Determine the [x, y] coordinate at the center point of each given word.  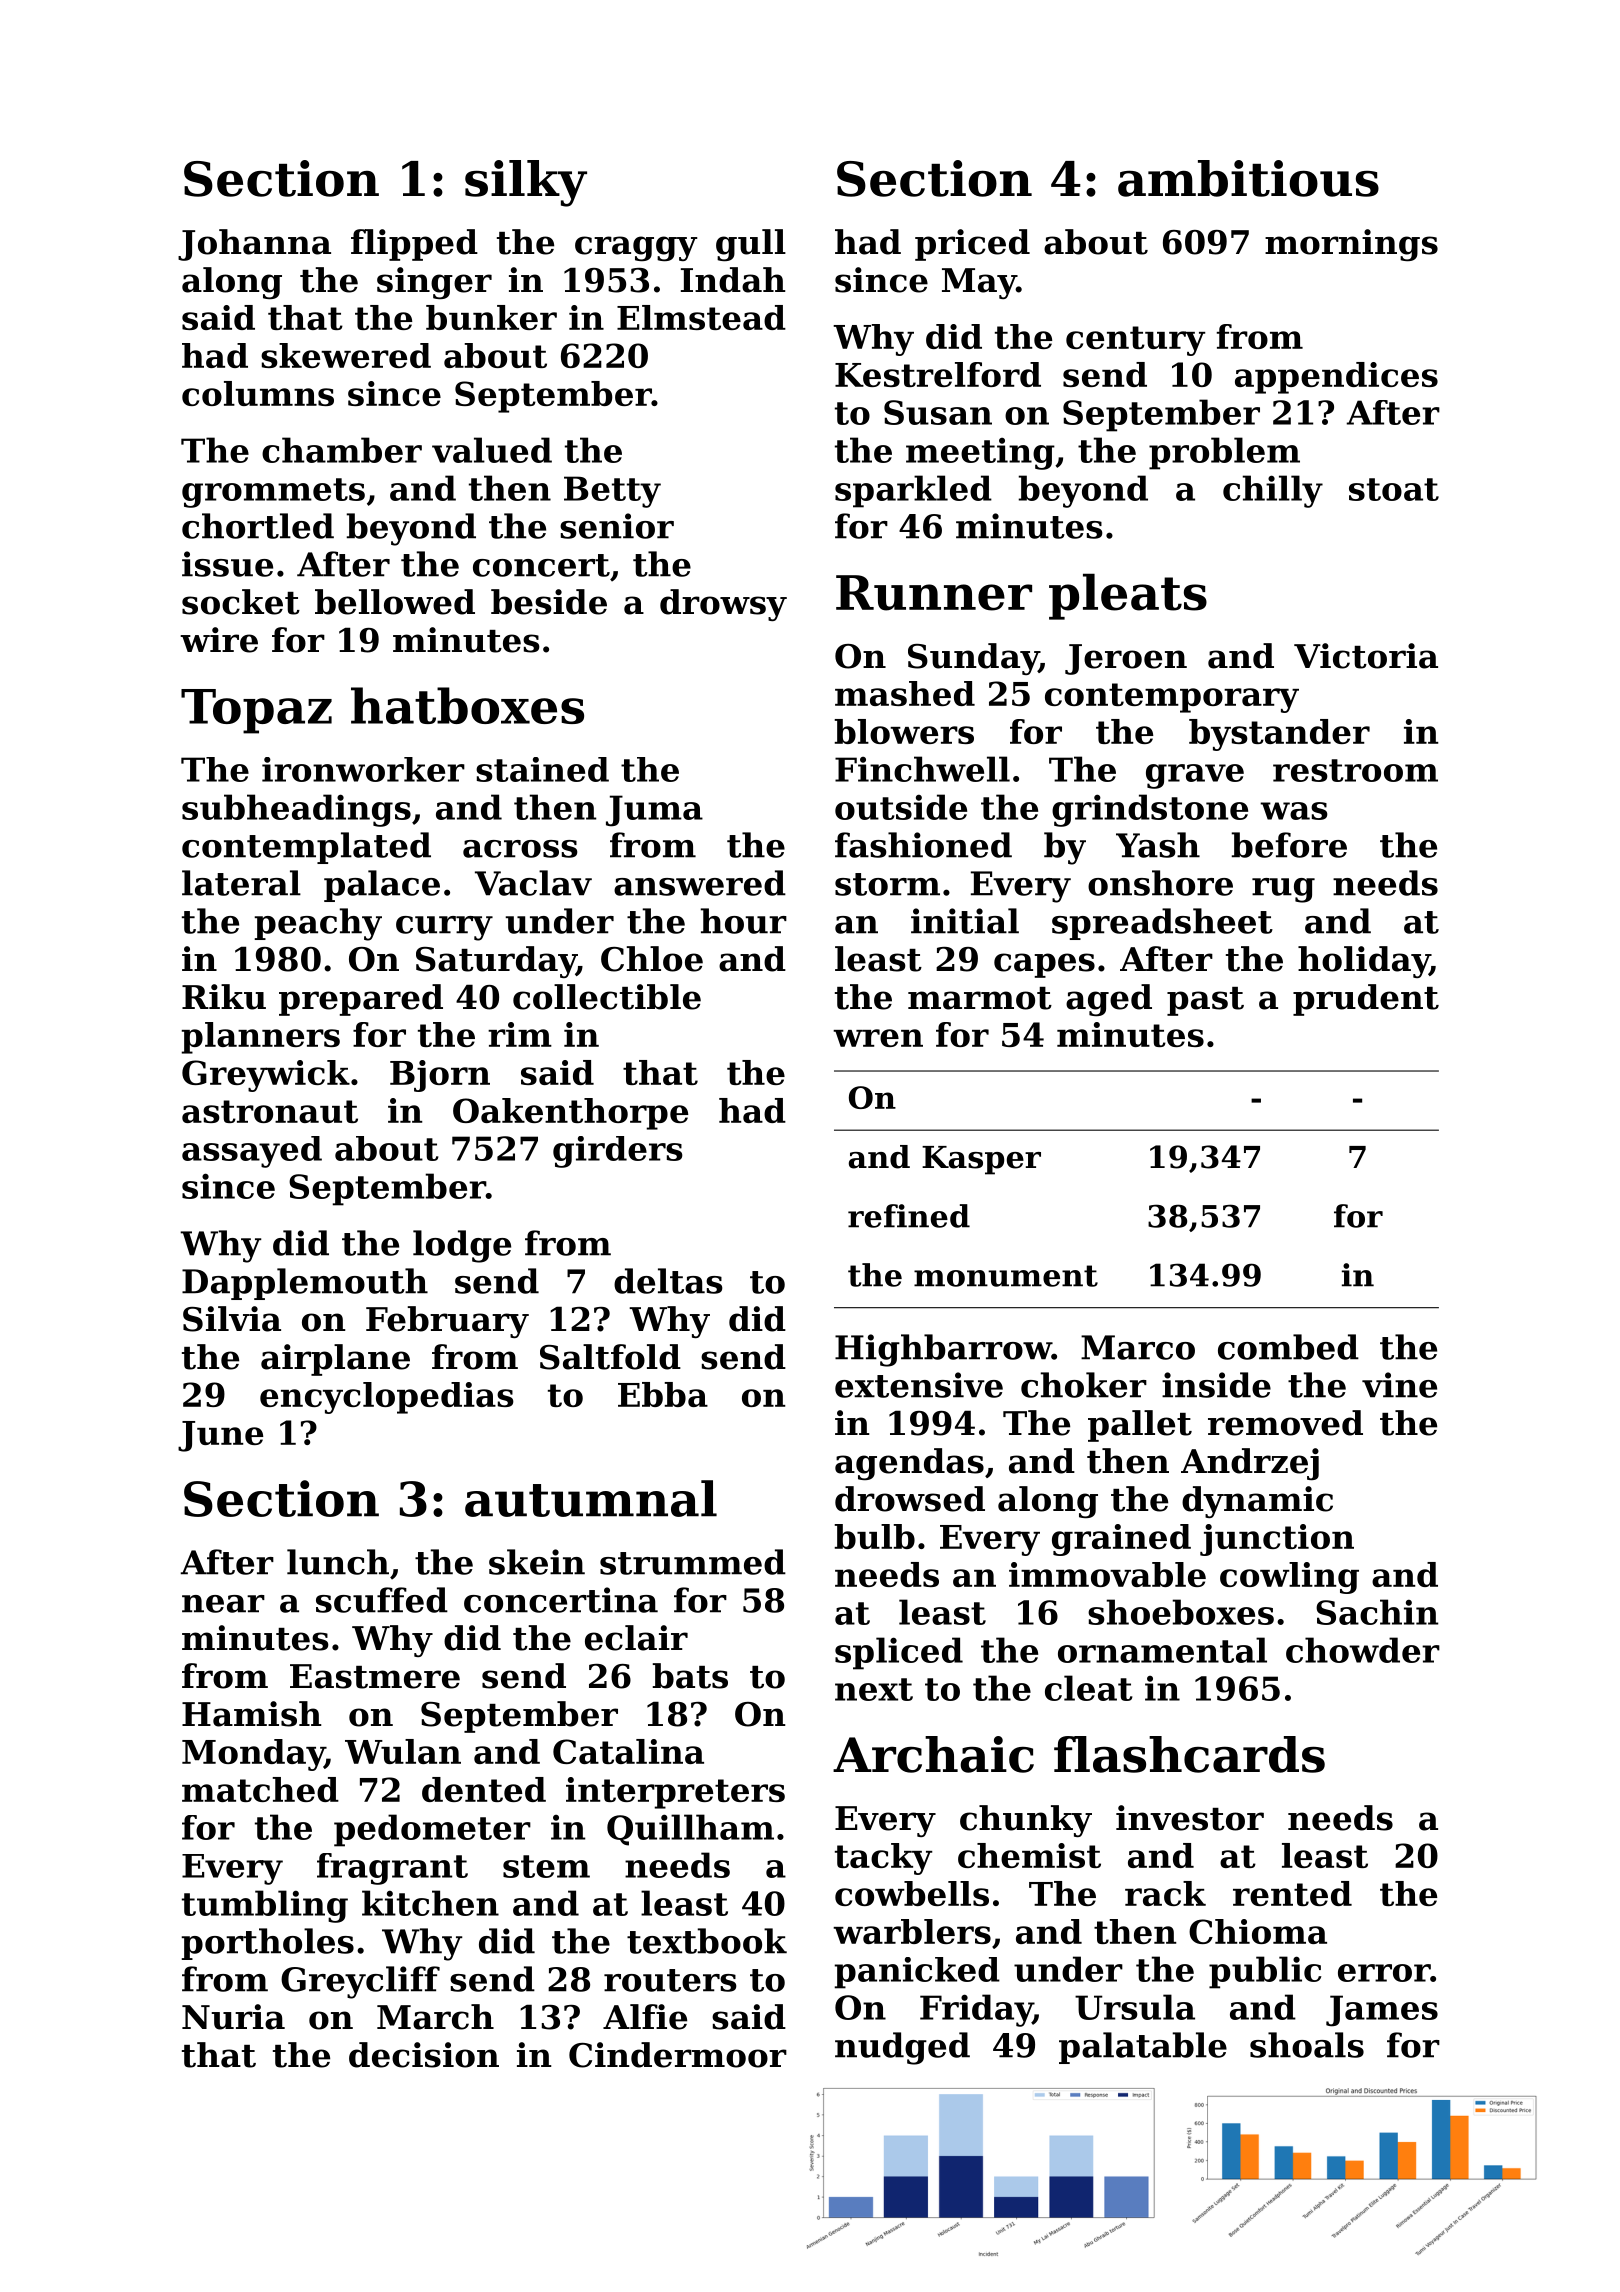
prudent [1366, 1000]
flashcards [1189, 1754]
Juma [654, 811]
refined [909, 1216]
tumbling [265, 1906]
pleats [1128, 596]
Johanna [254, 245]
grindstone [1150, 810]
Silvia [232, 1319]
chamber [342, 450]
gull [751, 245]
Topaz [256, 711]
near [223, 1604]
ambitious [1248, 178]
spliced [899, 1653]
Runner [934, 593]
